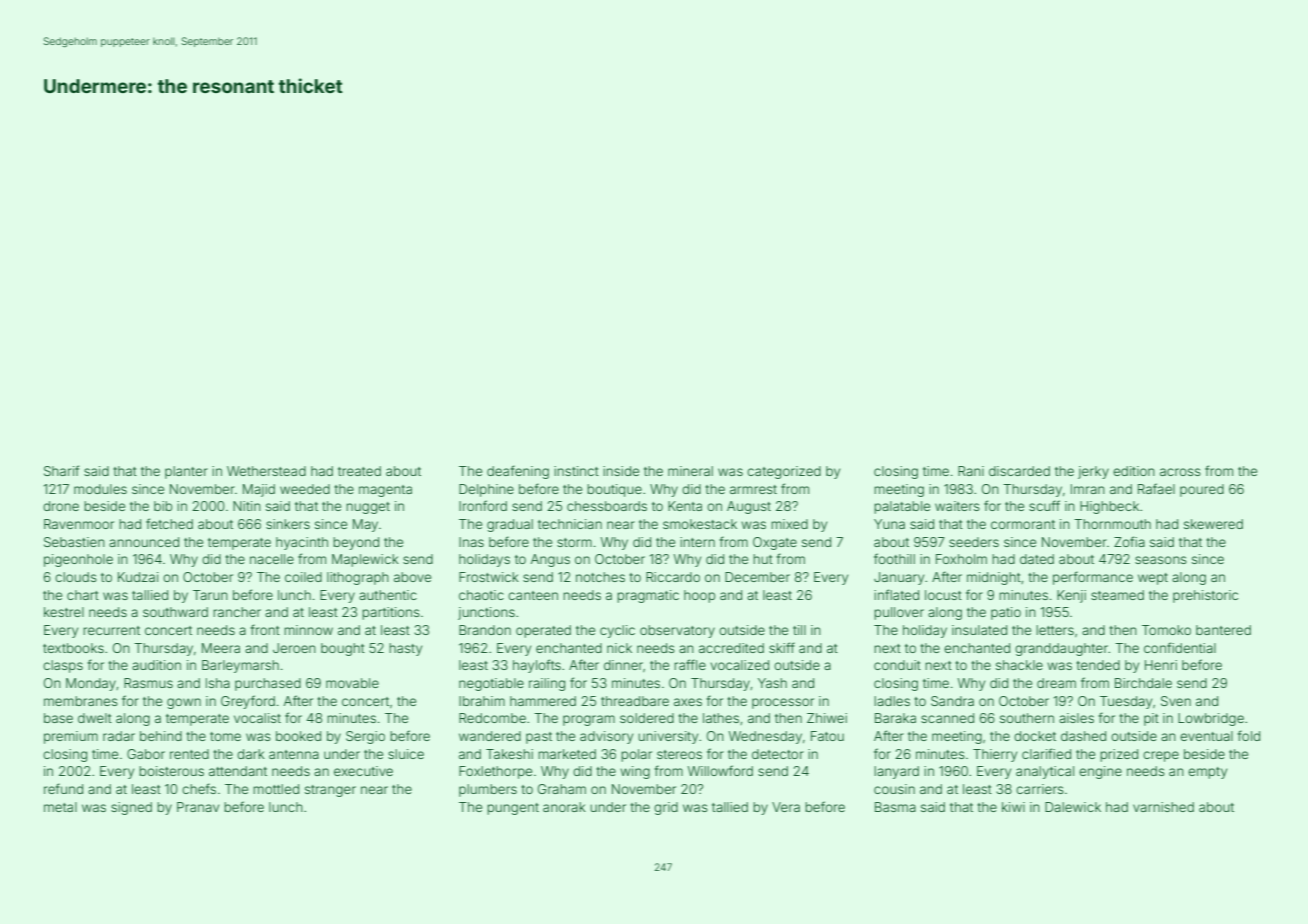  What do you see at coordinates (784, 472) in the screenshot?
I see `categorized` at bounding box center [784, 472].
